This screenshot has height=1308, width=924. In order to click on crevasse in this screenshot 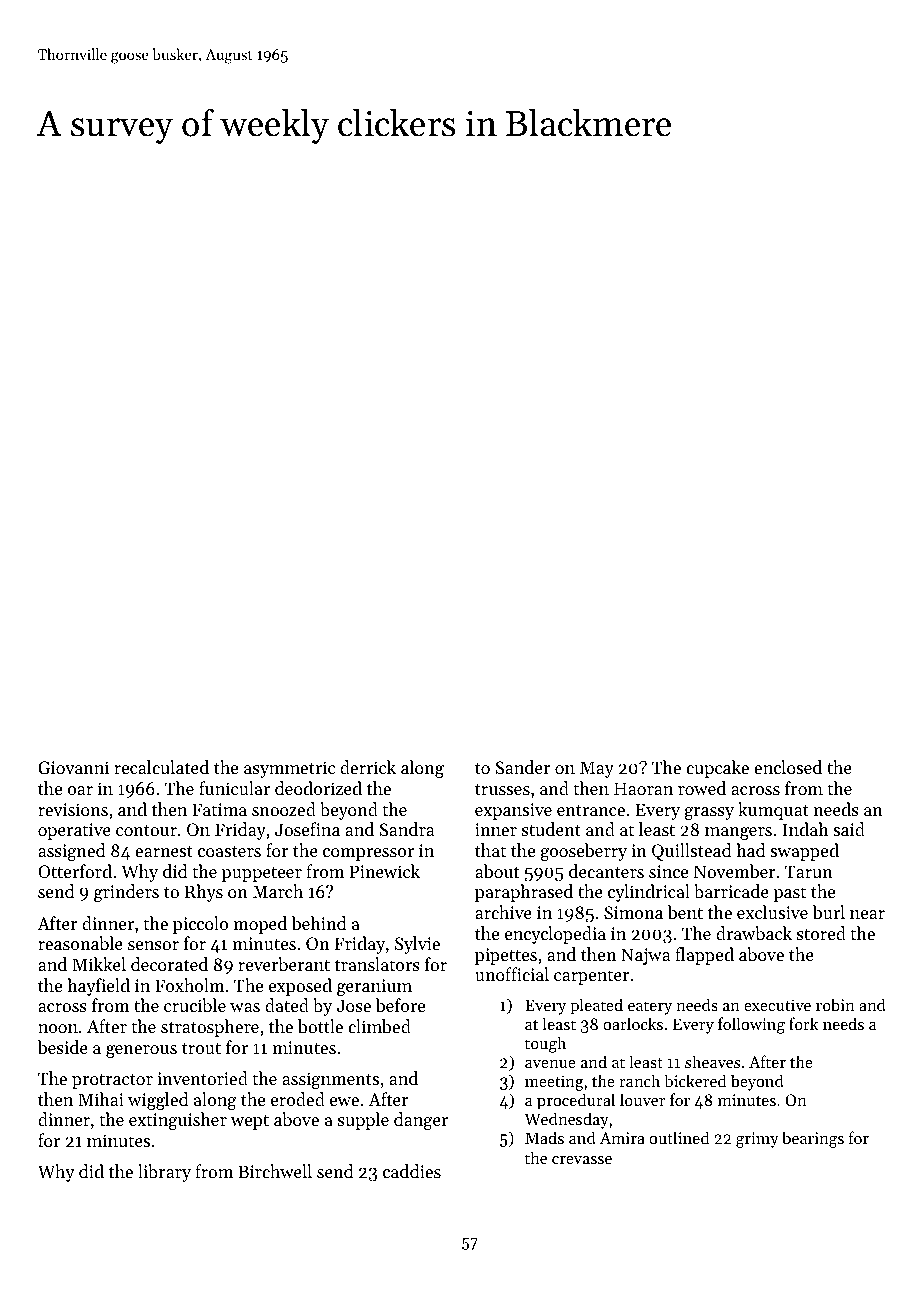, I will do `click(582, 1160)`.
